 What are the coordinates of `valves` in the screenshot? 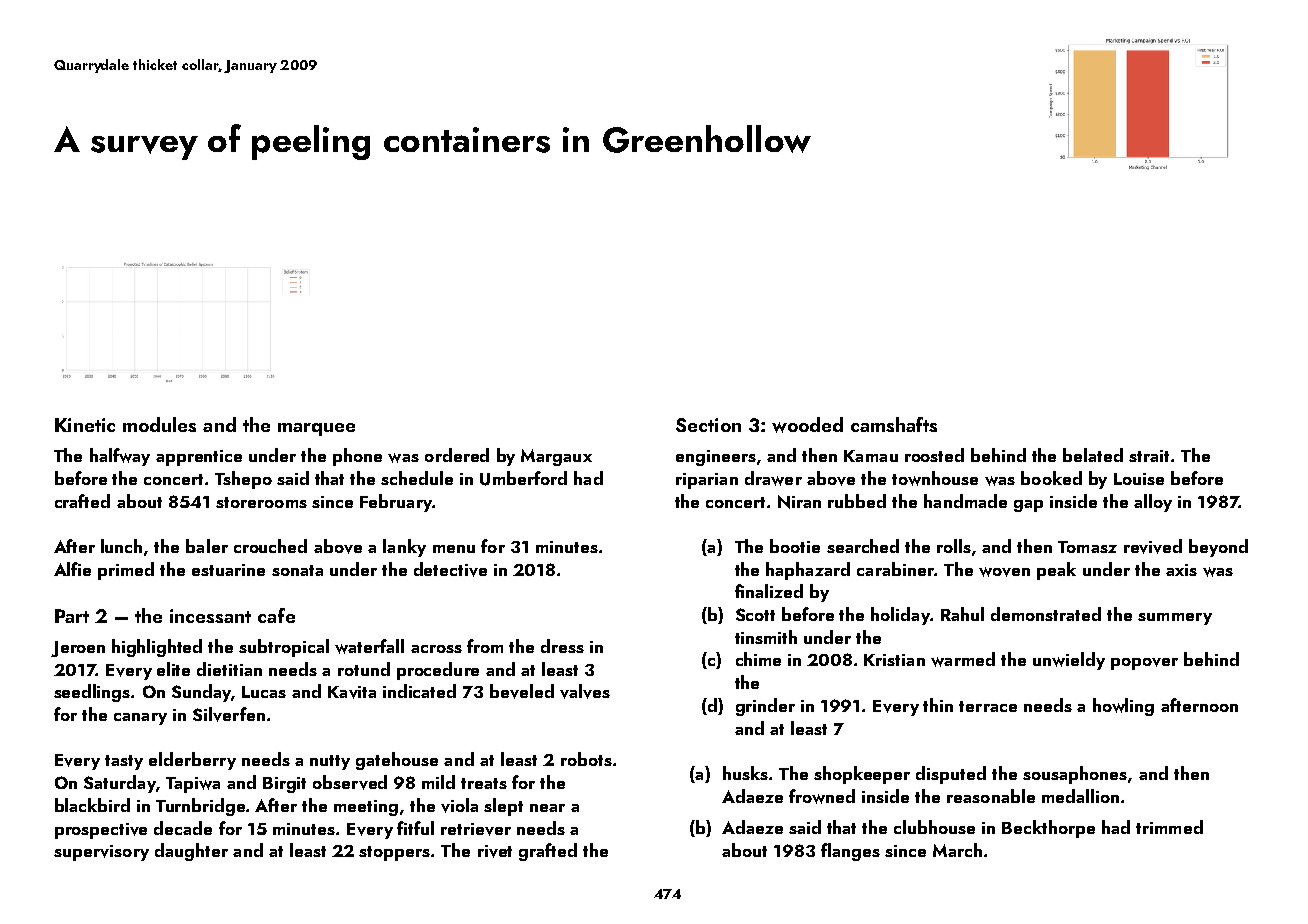 It's located at (585, 691).
